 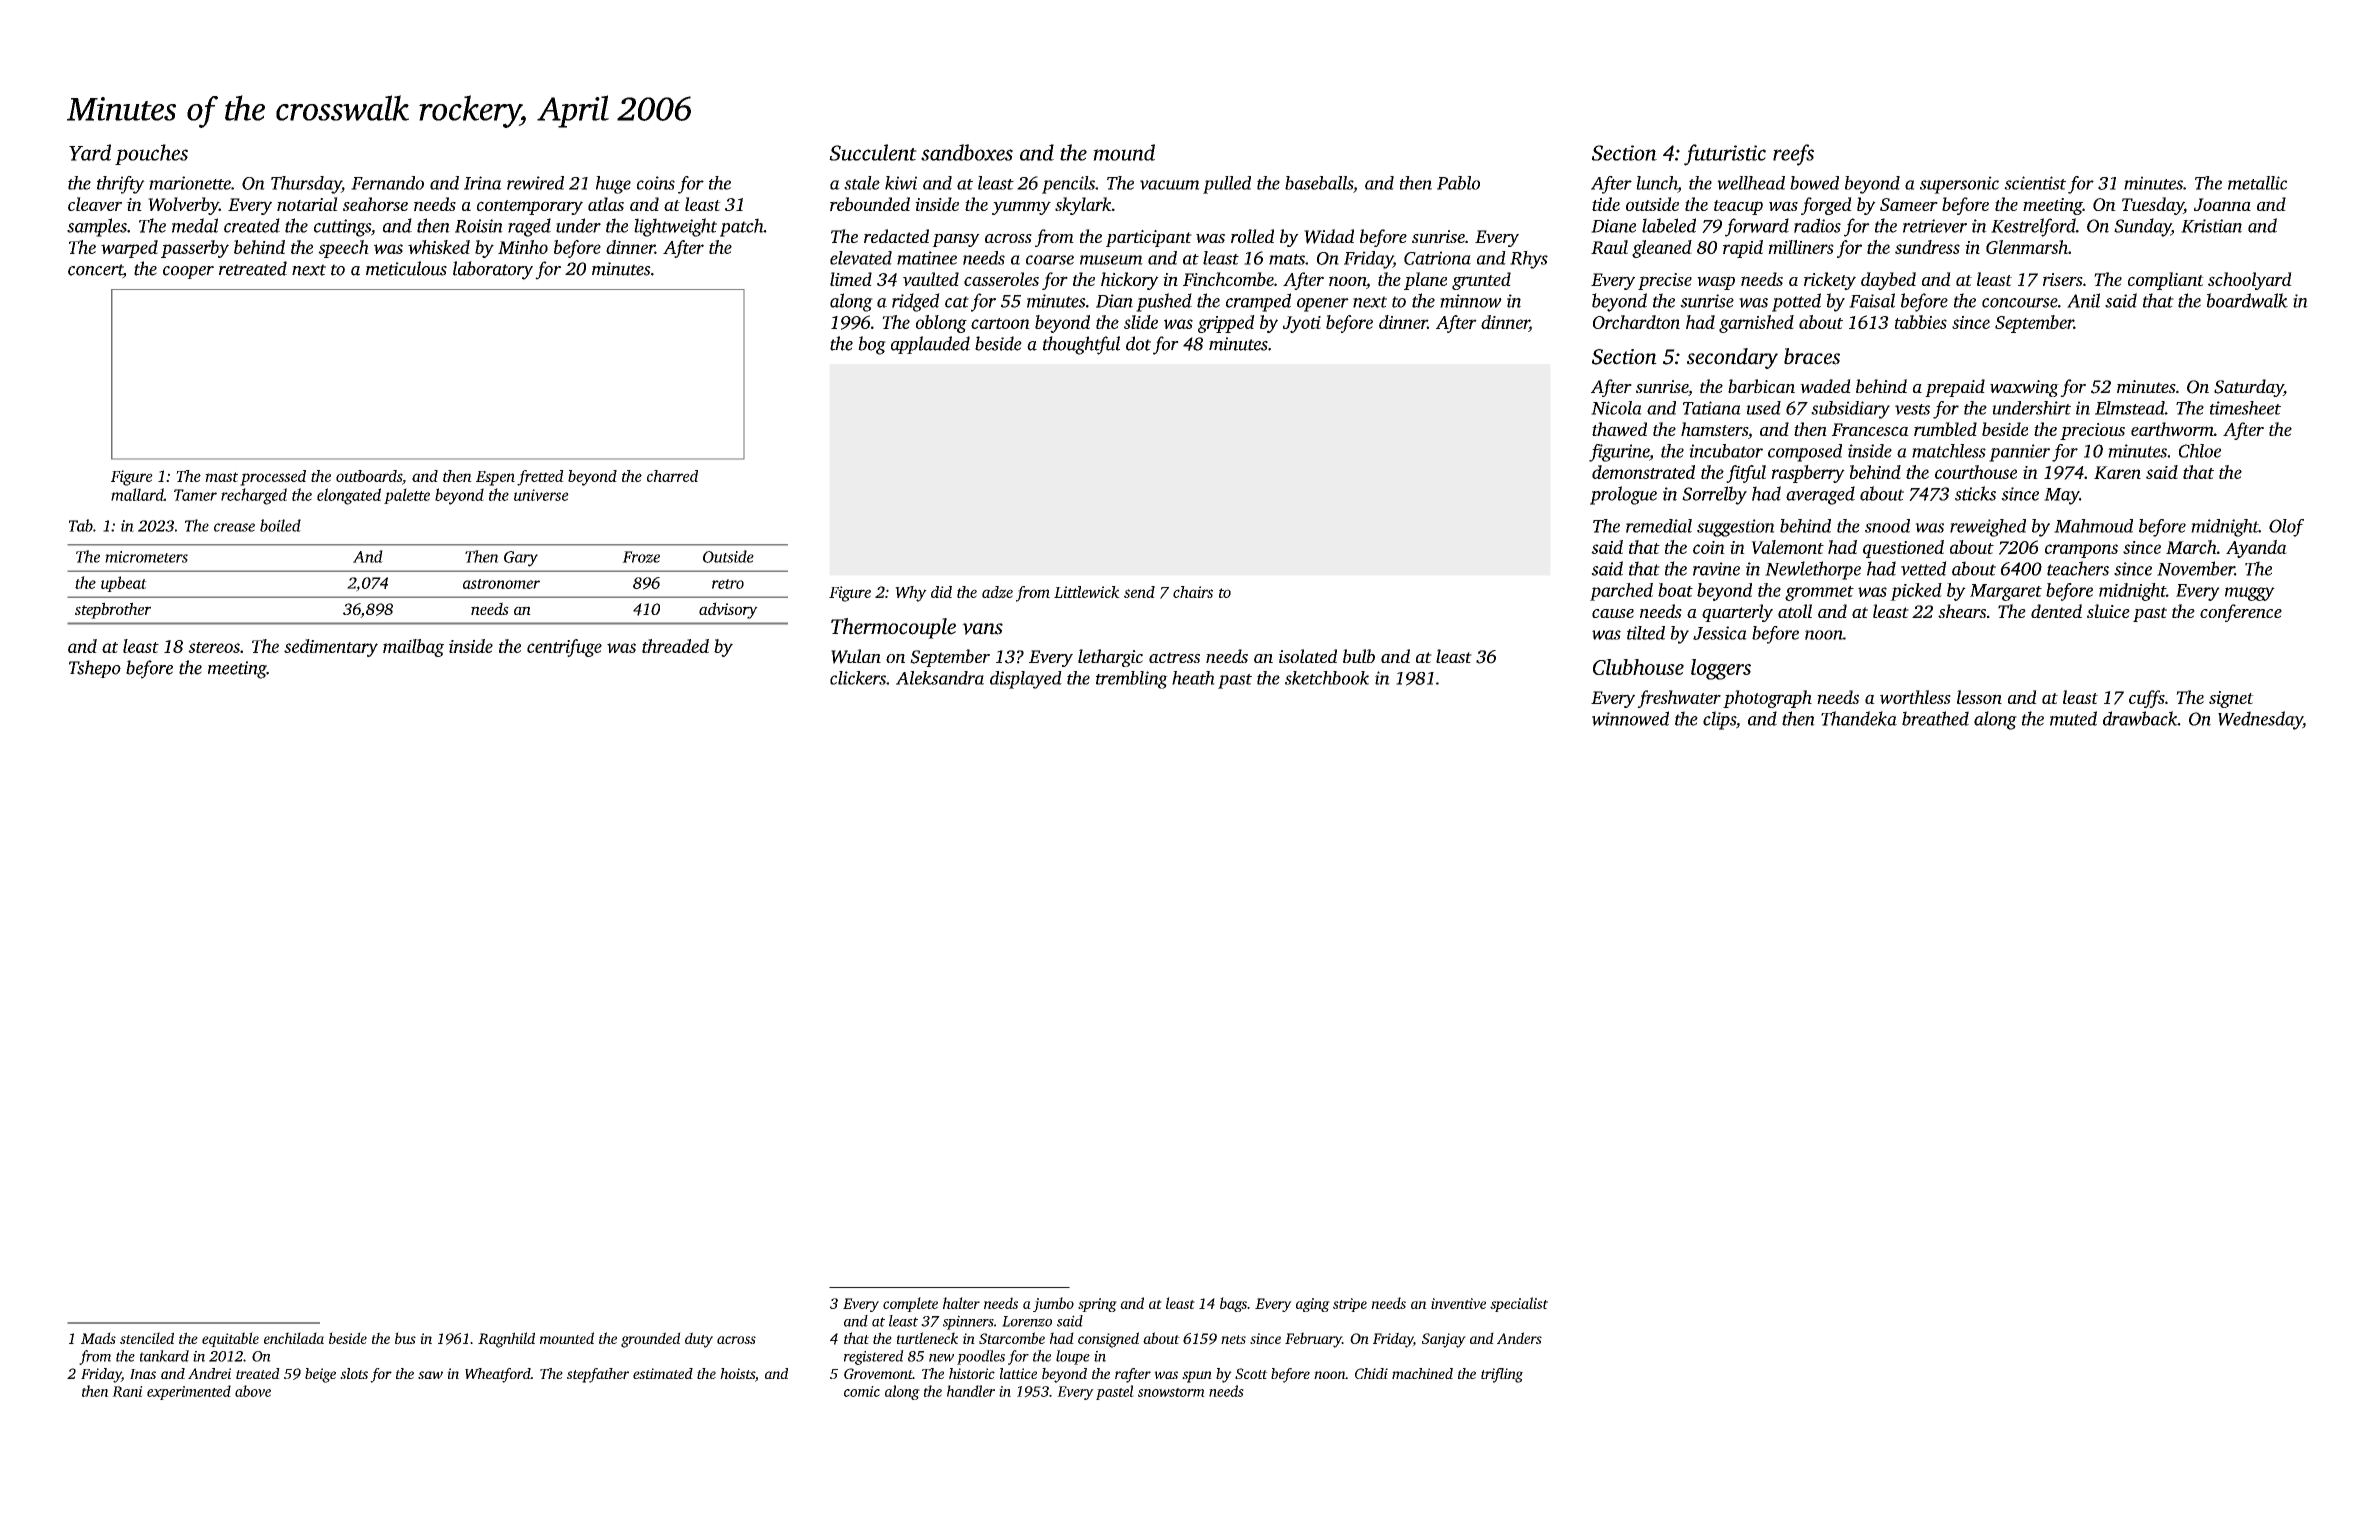 What do you see at coordinates (127, 1391) in the page?
I see `Rani` at bounding box center [127, 1391].
